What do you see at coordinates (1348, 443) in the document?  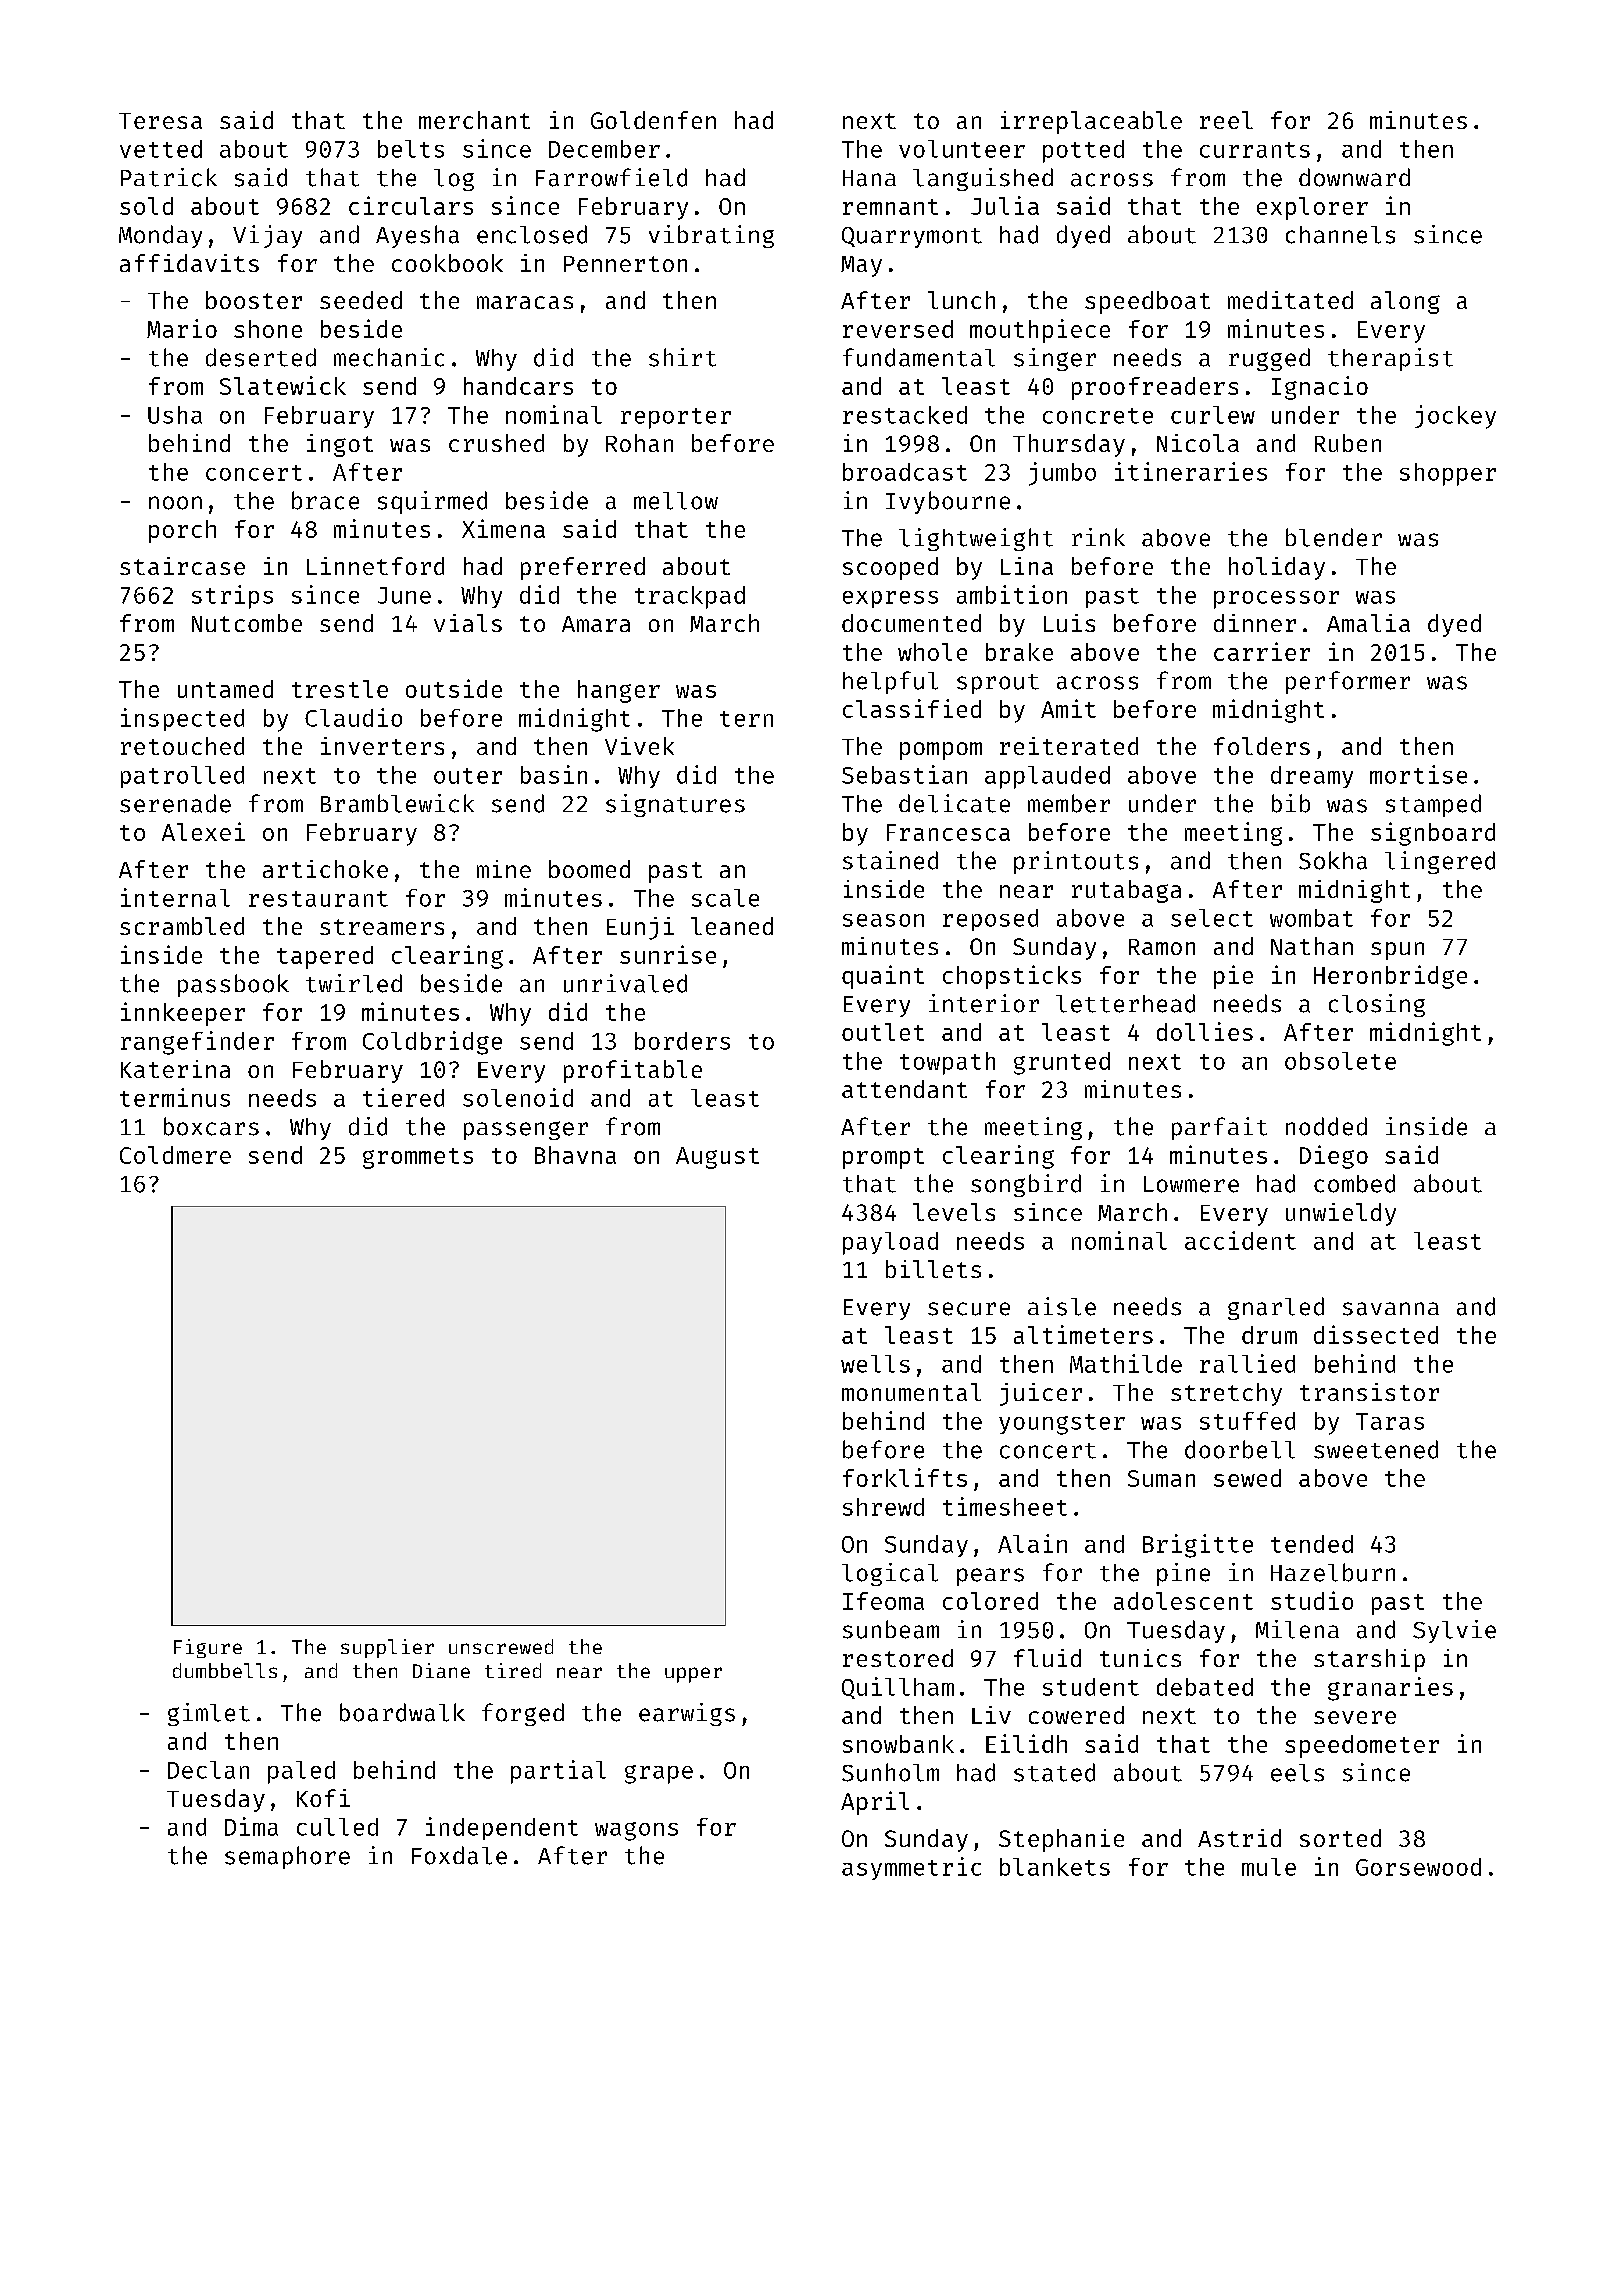 I see `Ruben` at bounding box center [1348, 443].
